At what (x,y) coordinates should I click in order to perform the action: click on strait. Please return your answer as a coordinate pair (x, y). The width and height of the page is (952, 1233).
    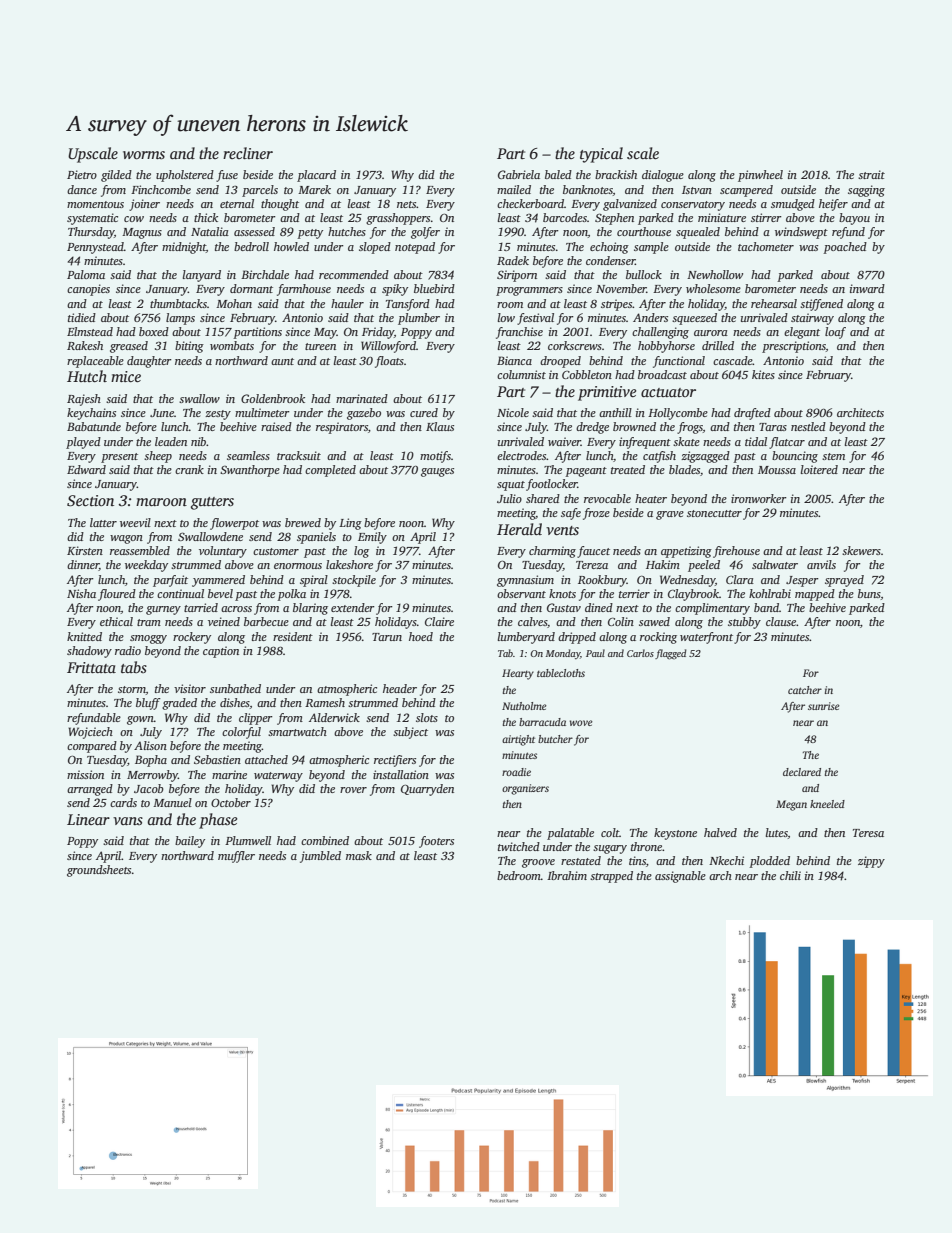
    Looking at the image, I should click on (871, 174).
